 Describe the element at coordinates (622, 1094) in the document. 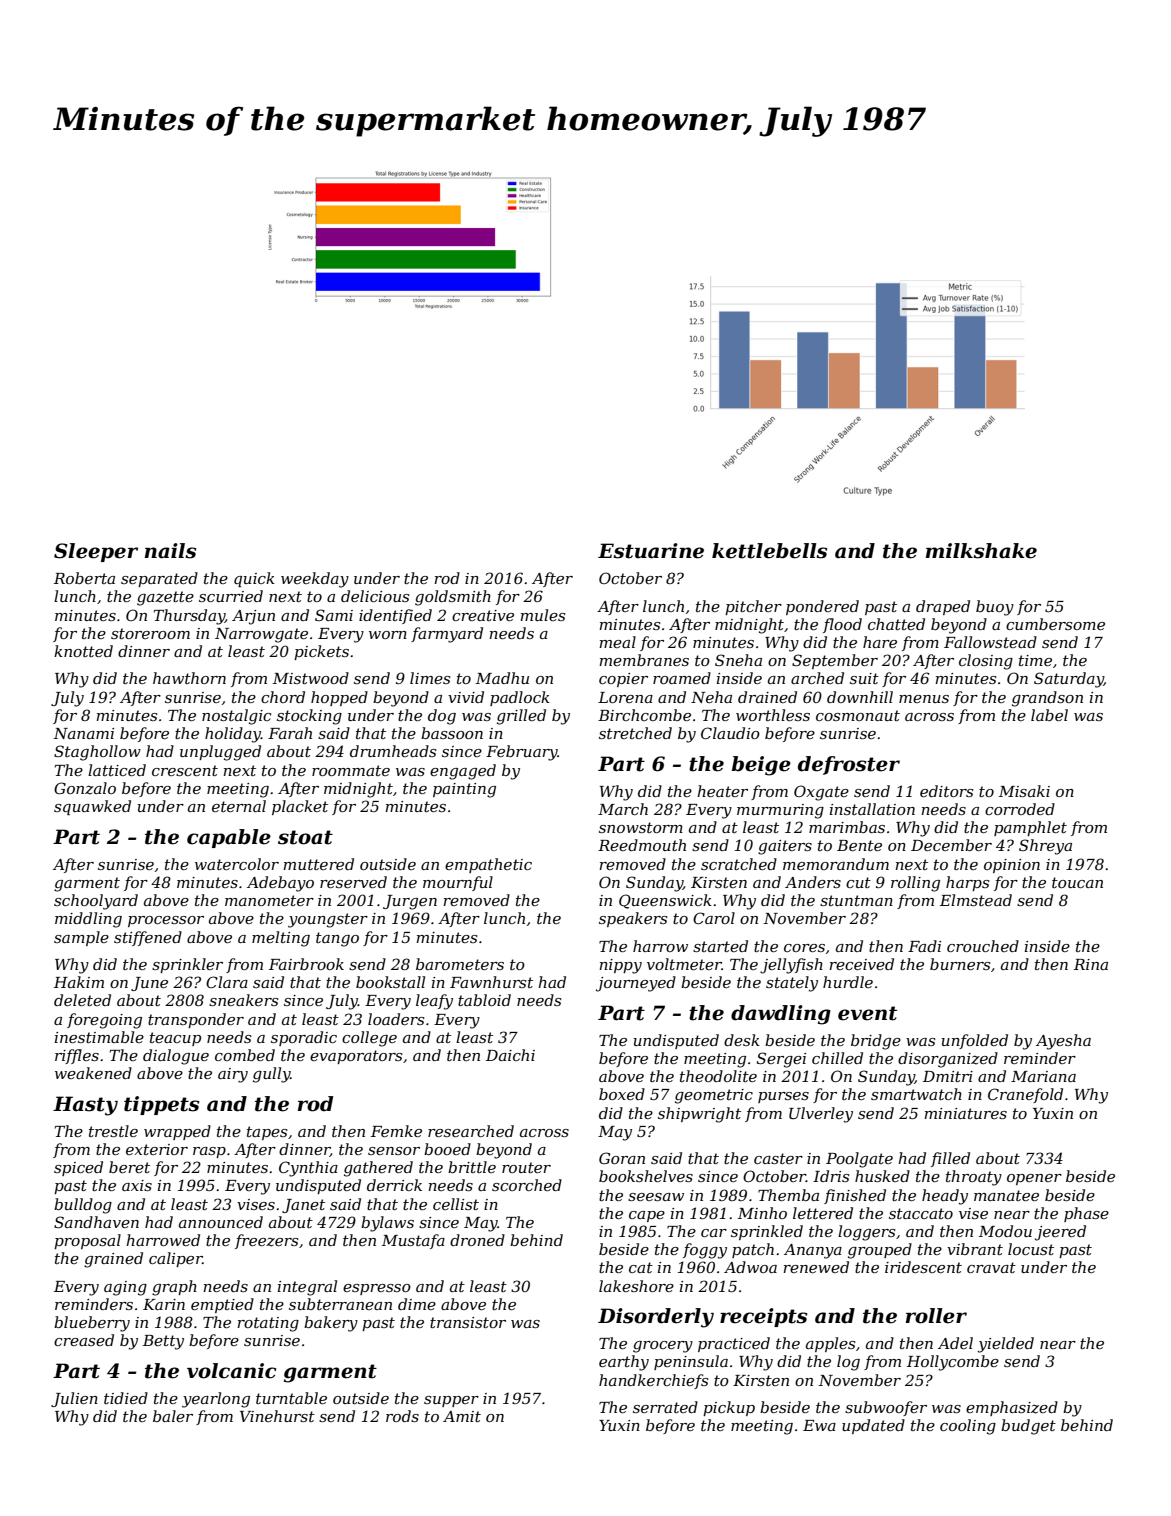

I see `boxed` at that location.
